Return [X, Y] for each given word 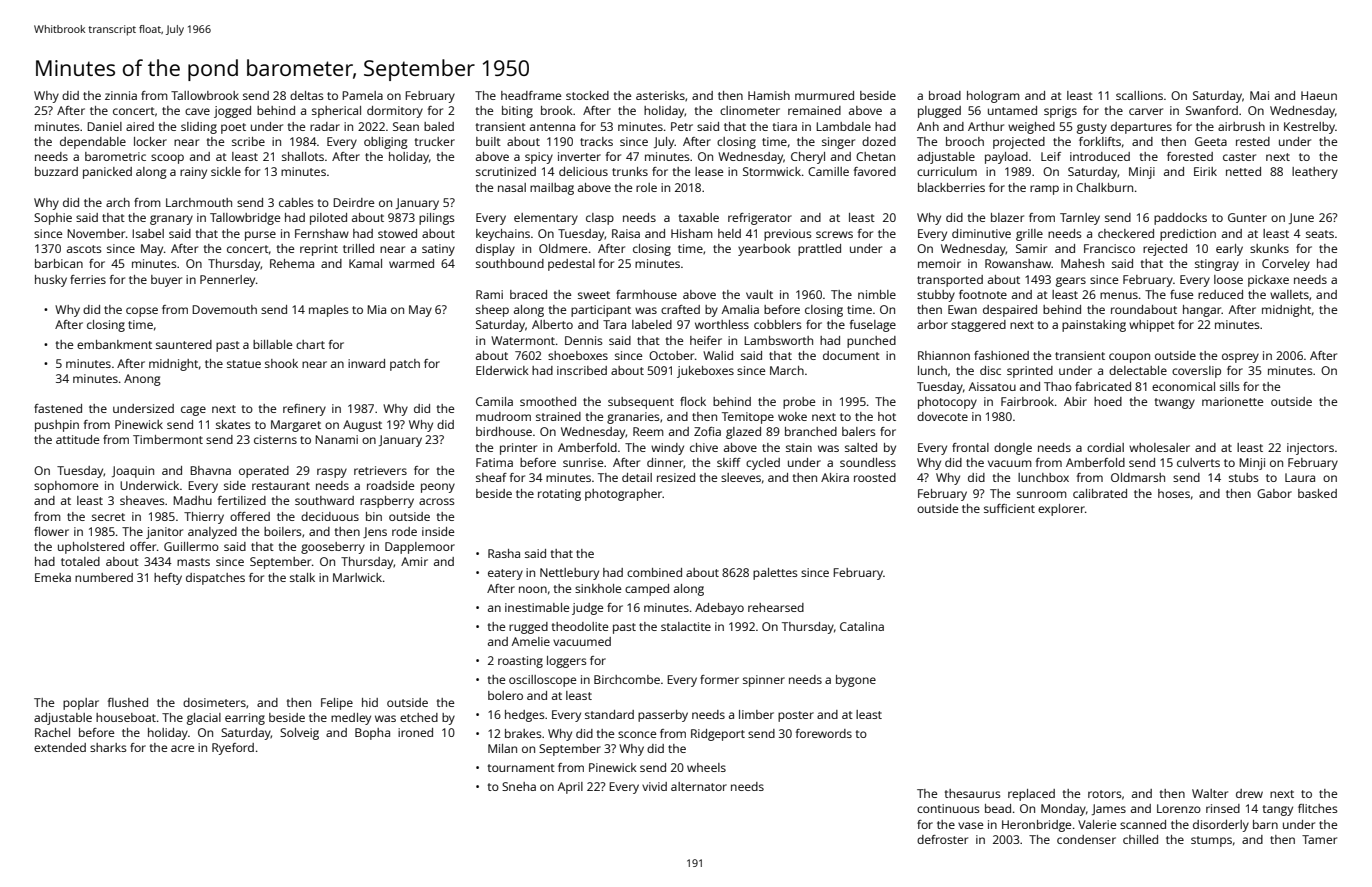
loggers [567, 662]
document [851, 355]
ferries [88, 279]
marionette [1232, 401]
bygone [856, 681]
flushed [128, 702]
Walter [1210, 793]
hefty [168, 579]
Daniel [104, 126]
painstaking [1094, 326]
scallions [1139, 95]
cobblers [778, 324]
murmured [824, 95]
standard [609, 714]
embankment [114, 344]
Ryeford [233, 749]
